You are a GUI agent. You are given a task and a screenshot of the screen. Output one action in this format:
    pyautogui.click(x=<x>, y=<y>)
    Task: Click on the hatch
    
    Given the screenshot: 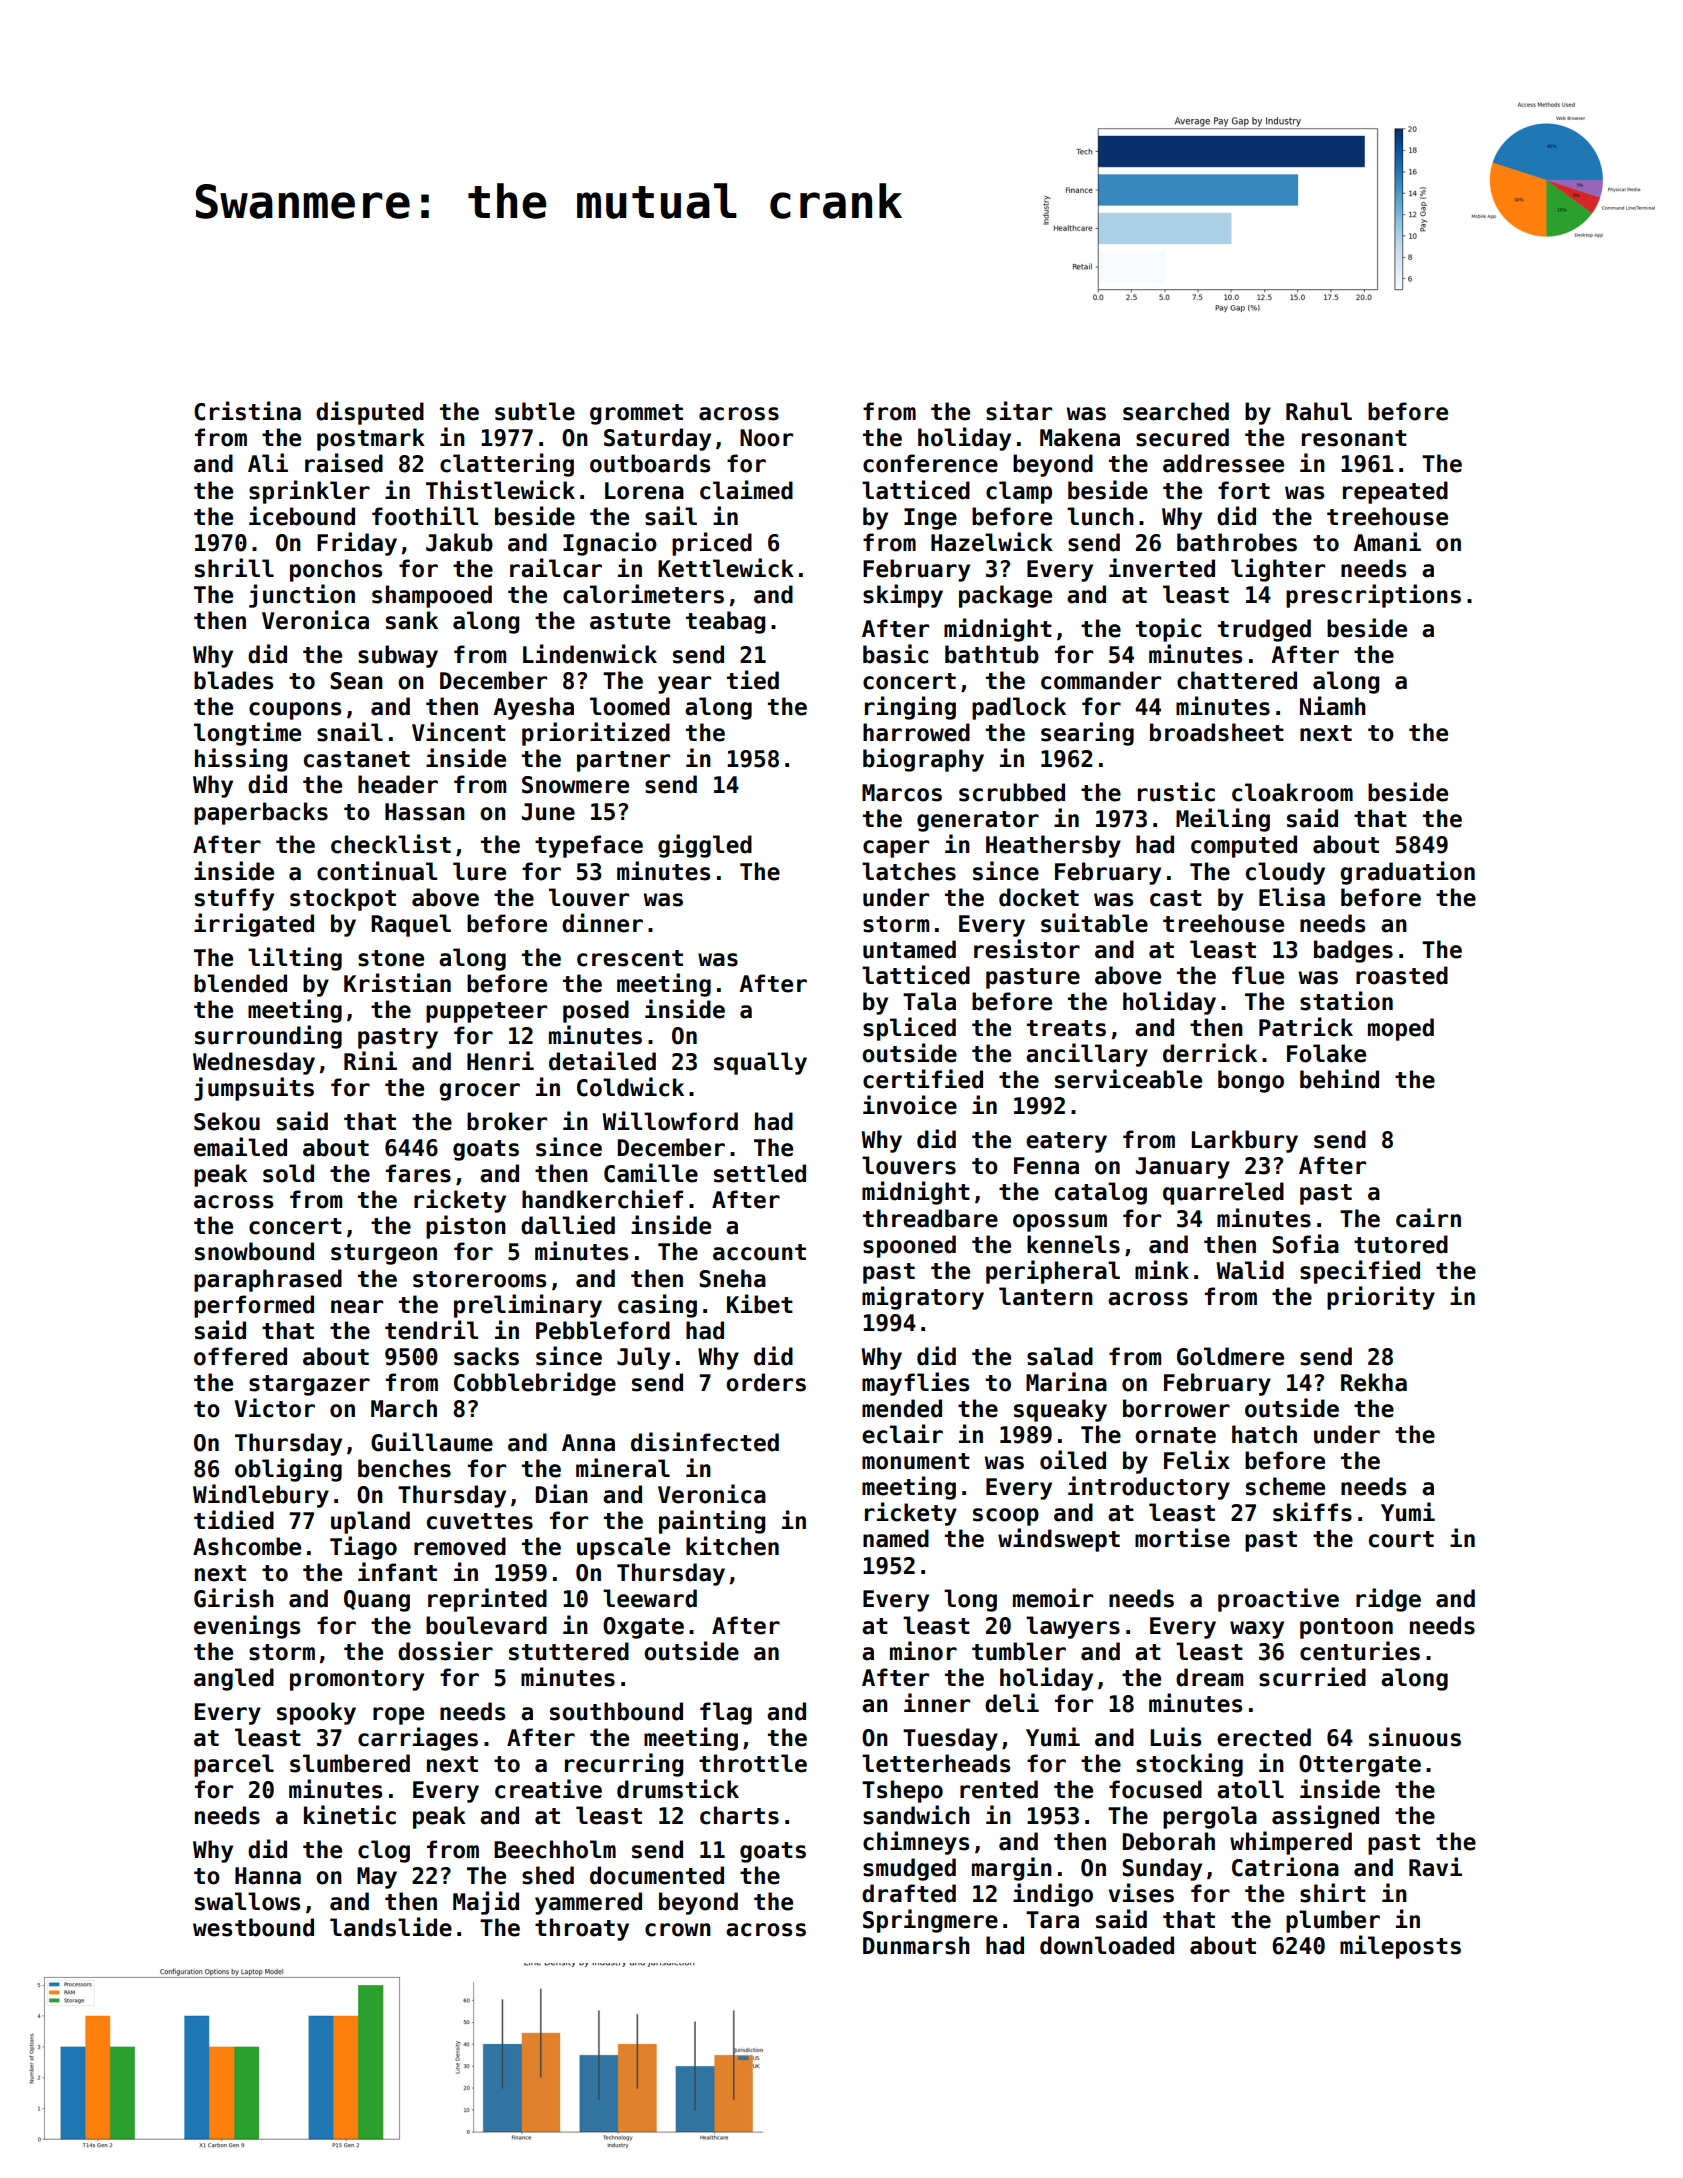 What is the action you would take?
    pyautogui.click(x=1264, y=1434)
